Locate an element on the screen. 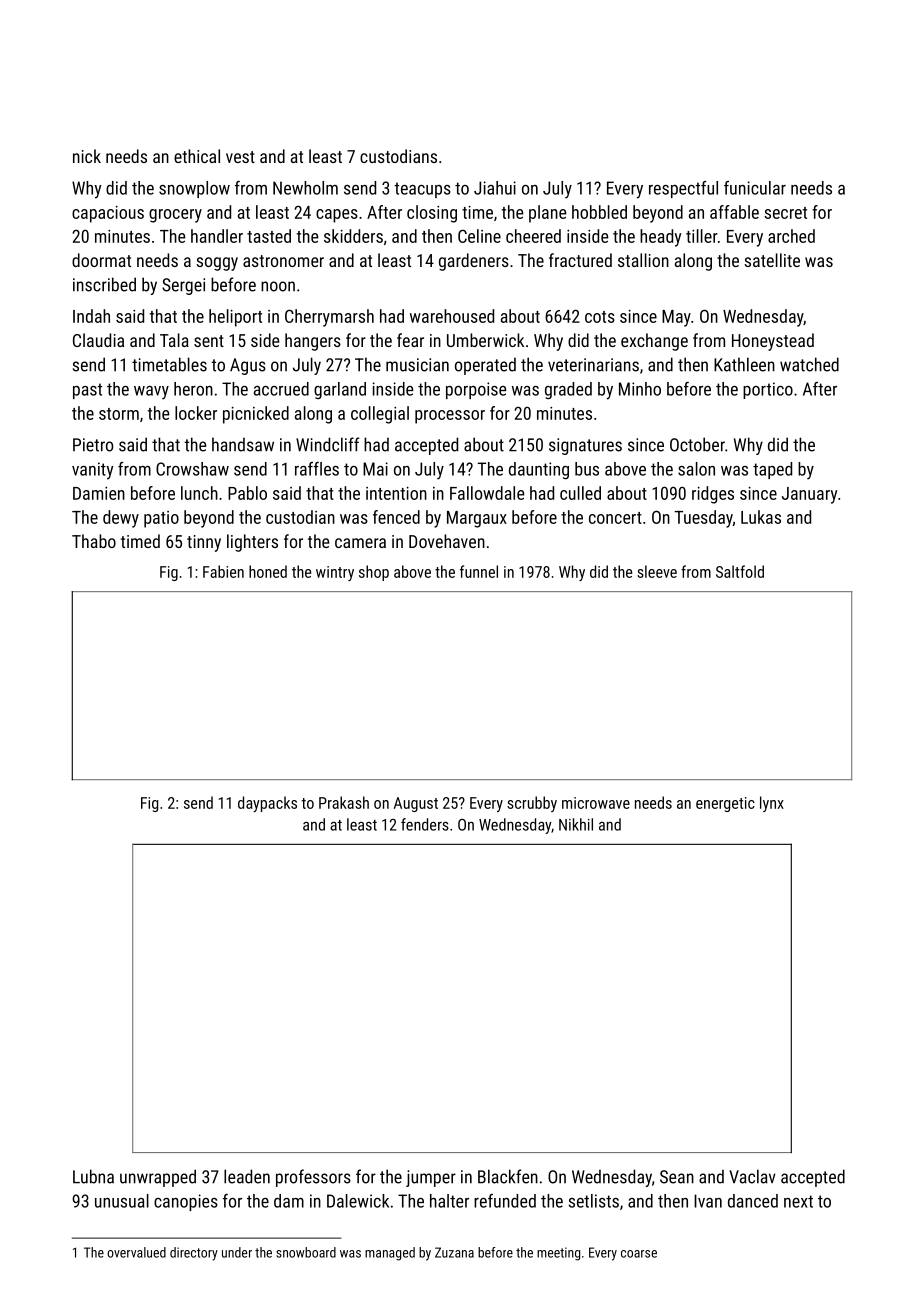 Image resolution: width=924 pixels, height=1314 pixels. Fabien is located at coordinates (223, 571).
